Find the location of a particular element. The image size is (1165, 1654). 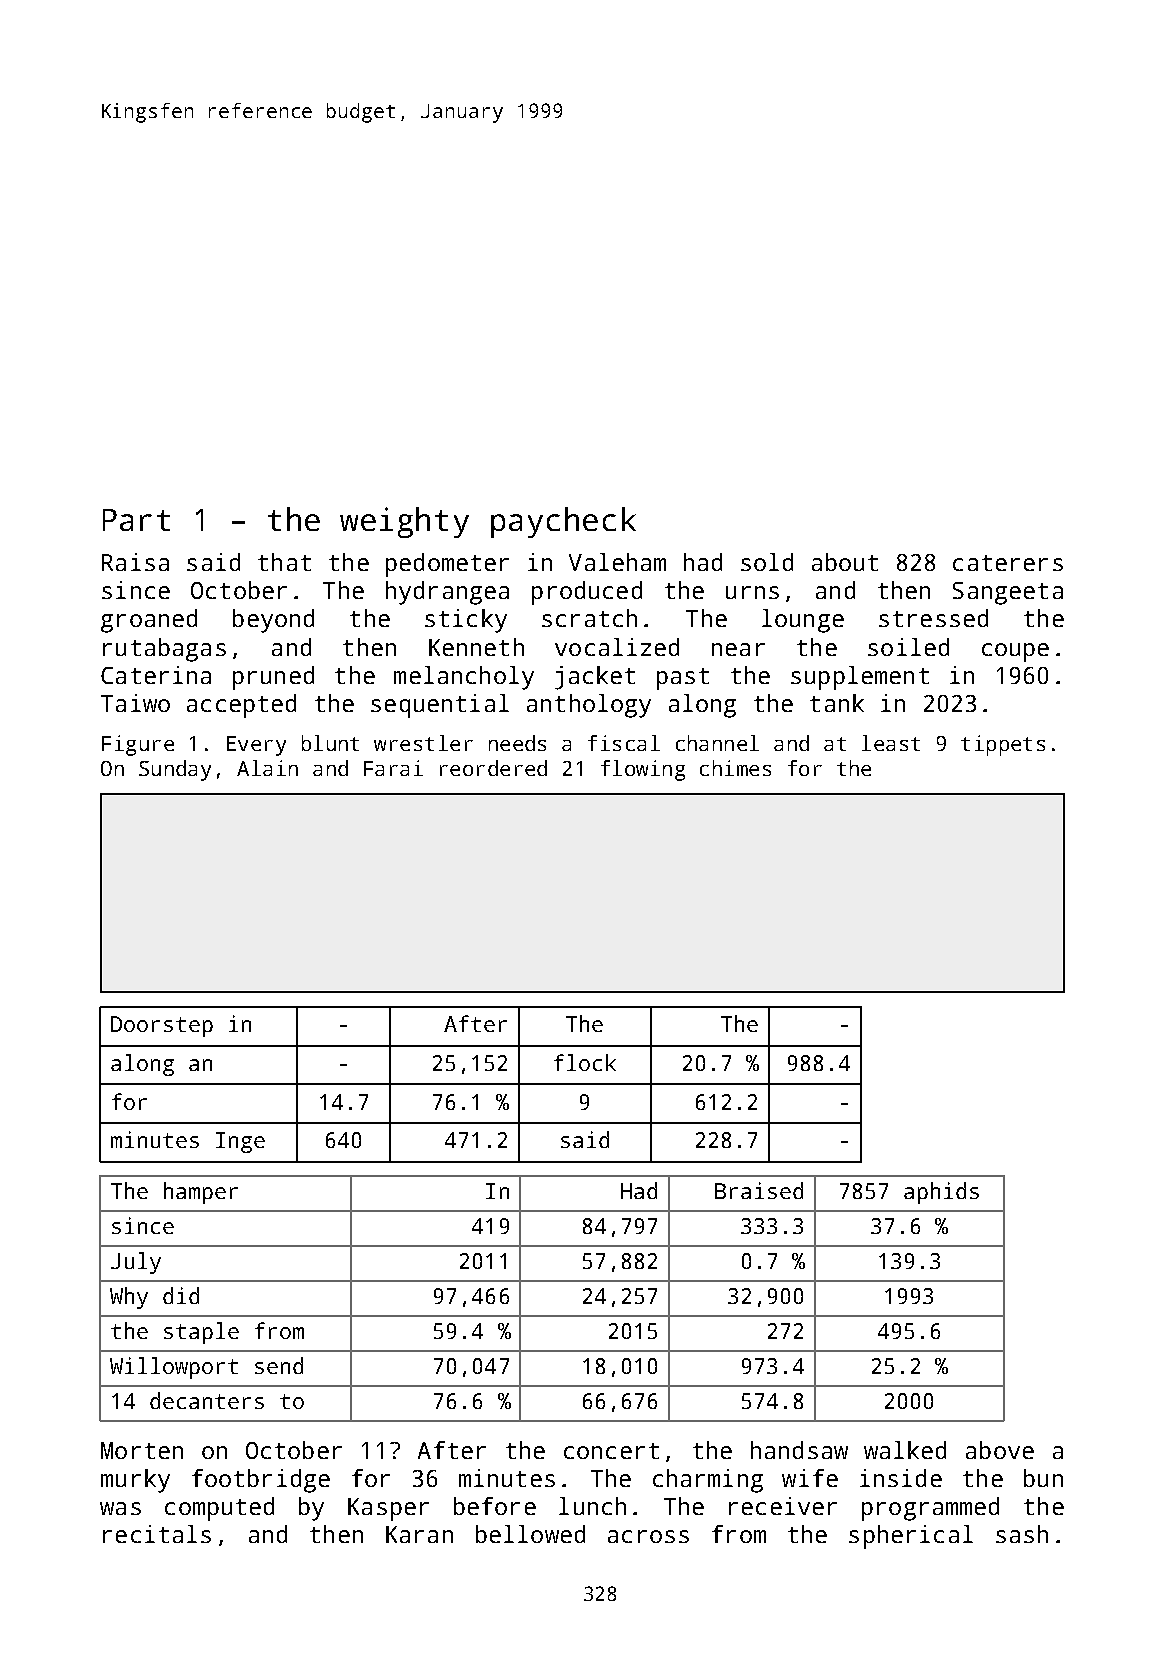

Farai is located at coordinates (393, 768).
